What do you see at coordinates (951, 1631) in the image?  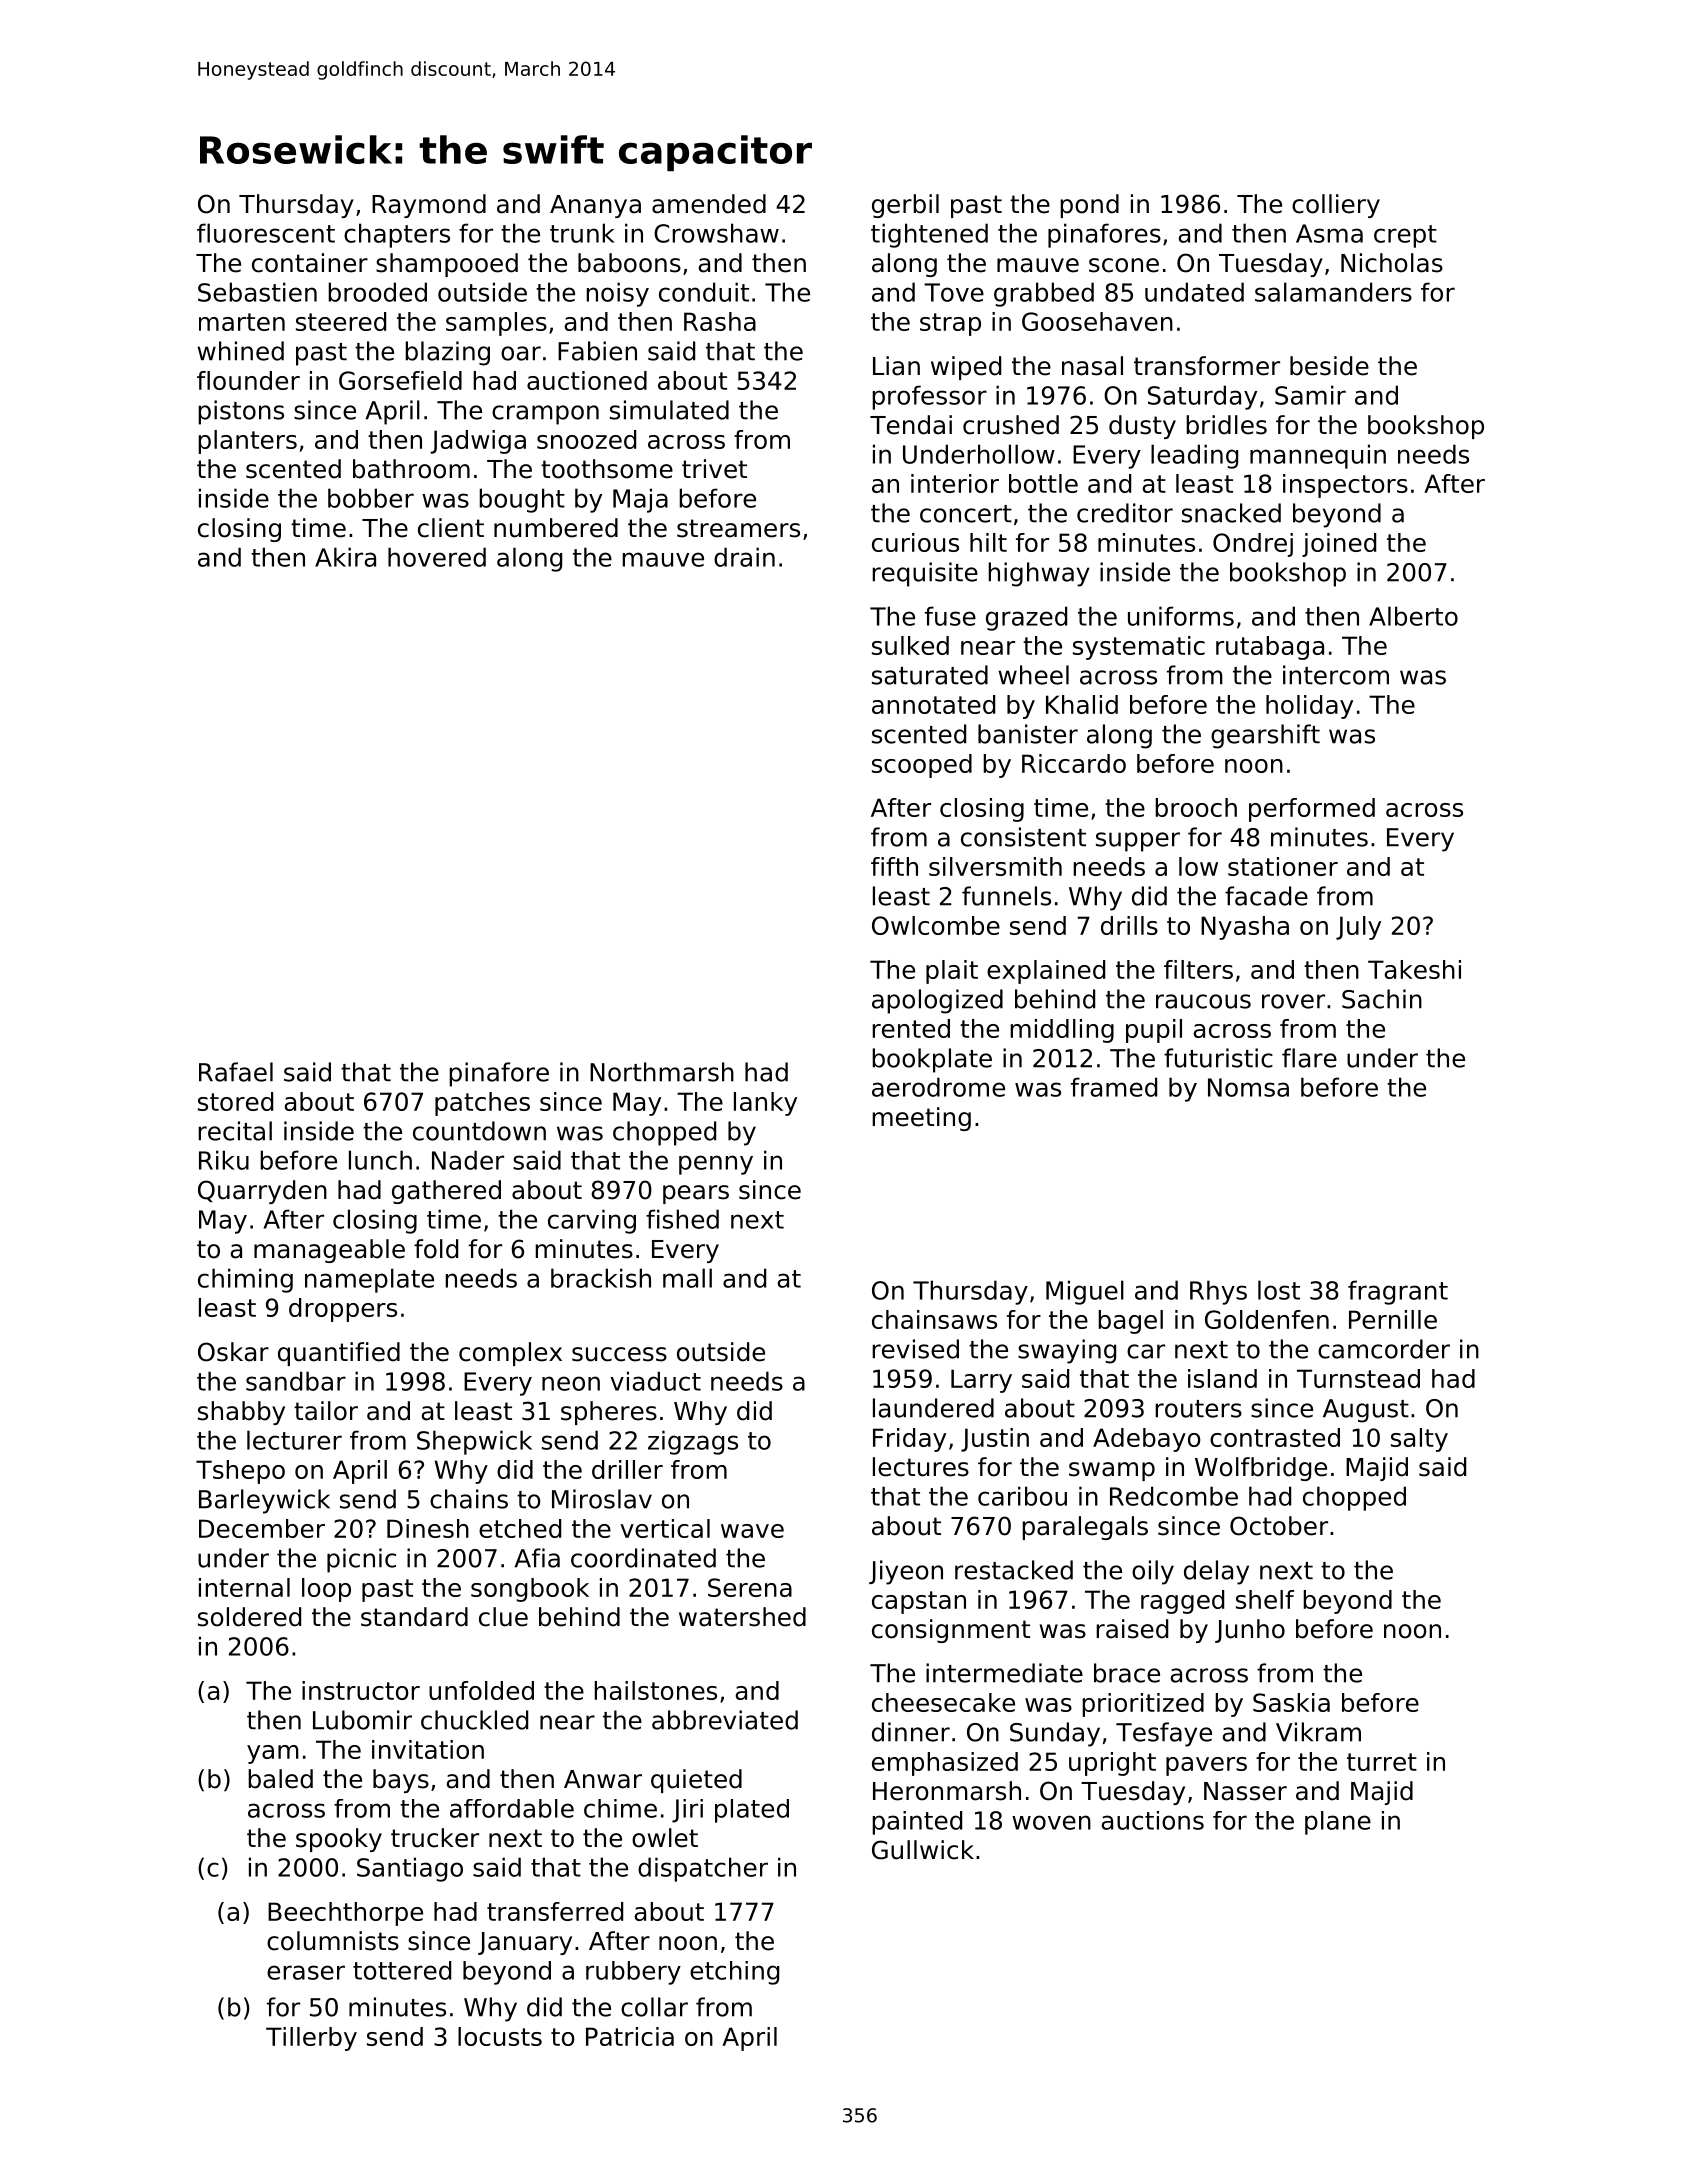 I see `consignment` at bounding box center [951, 1631].
